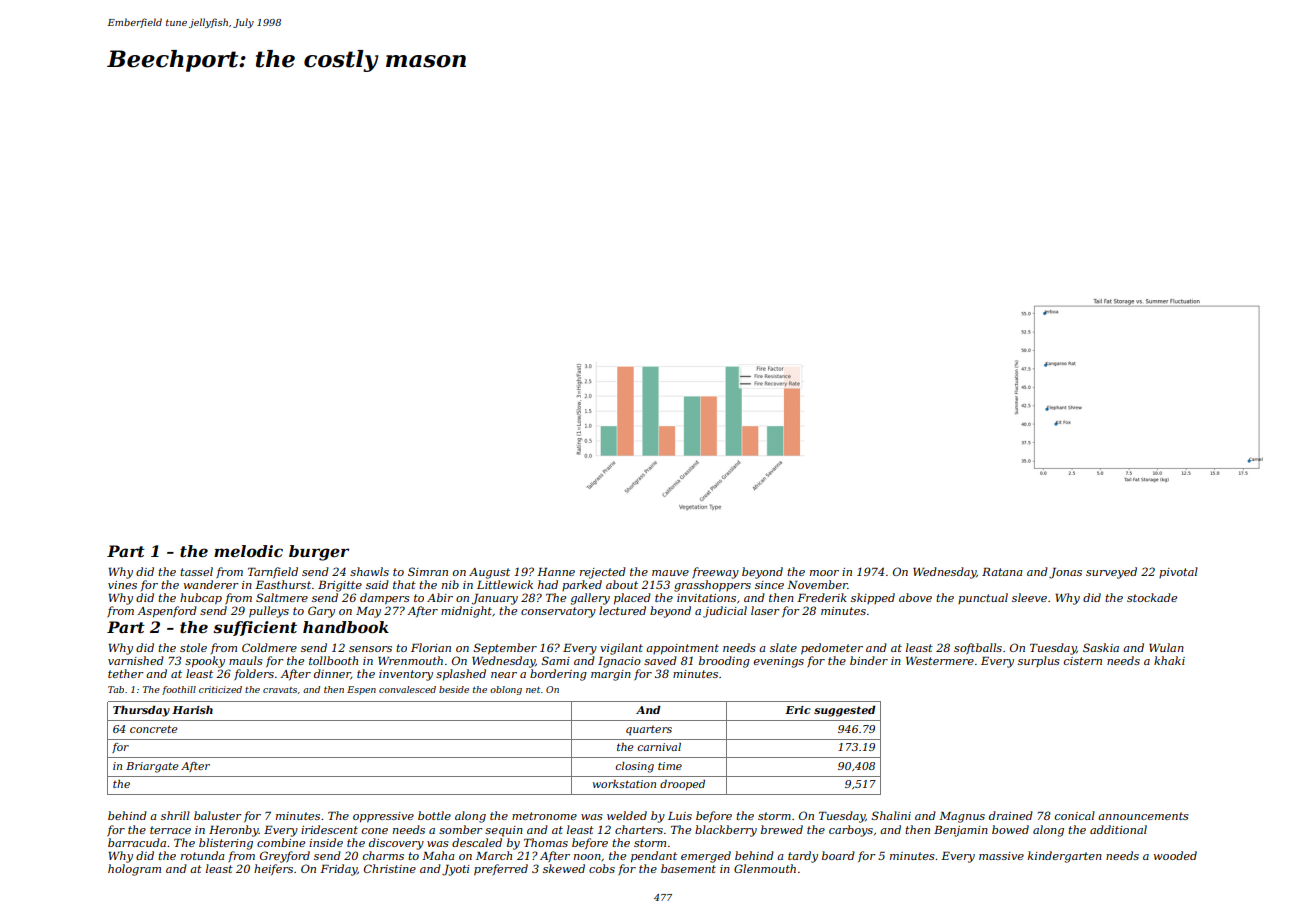  I want to click on Wulan, so click(1166, 647).
